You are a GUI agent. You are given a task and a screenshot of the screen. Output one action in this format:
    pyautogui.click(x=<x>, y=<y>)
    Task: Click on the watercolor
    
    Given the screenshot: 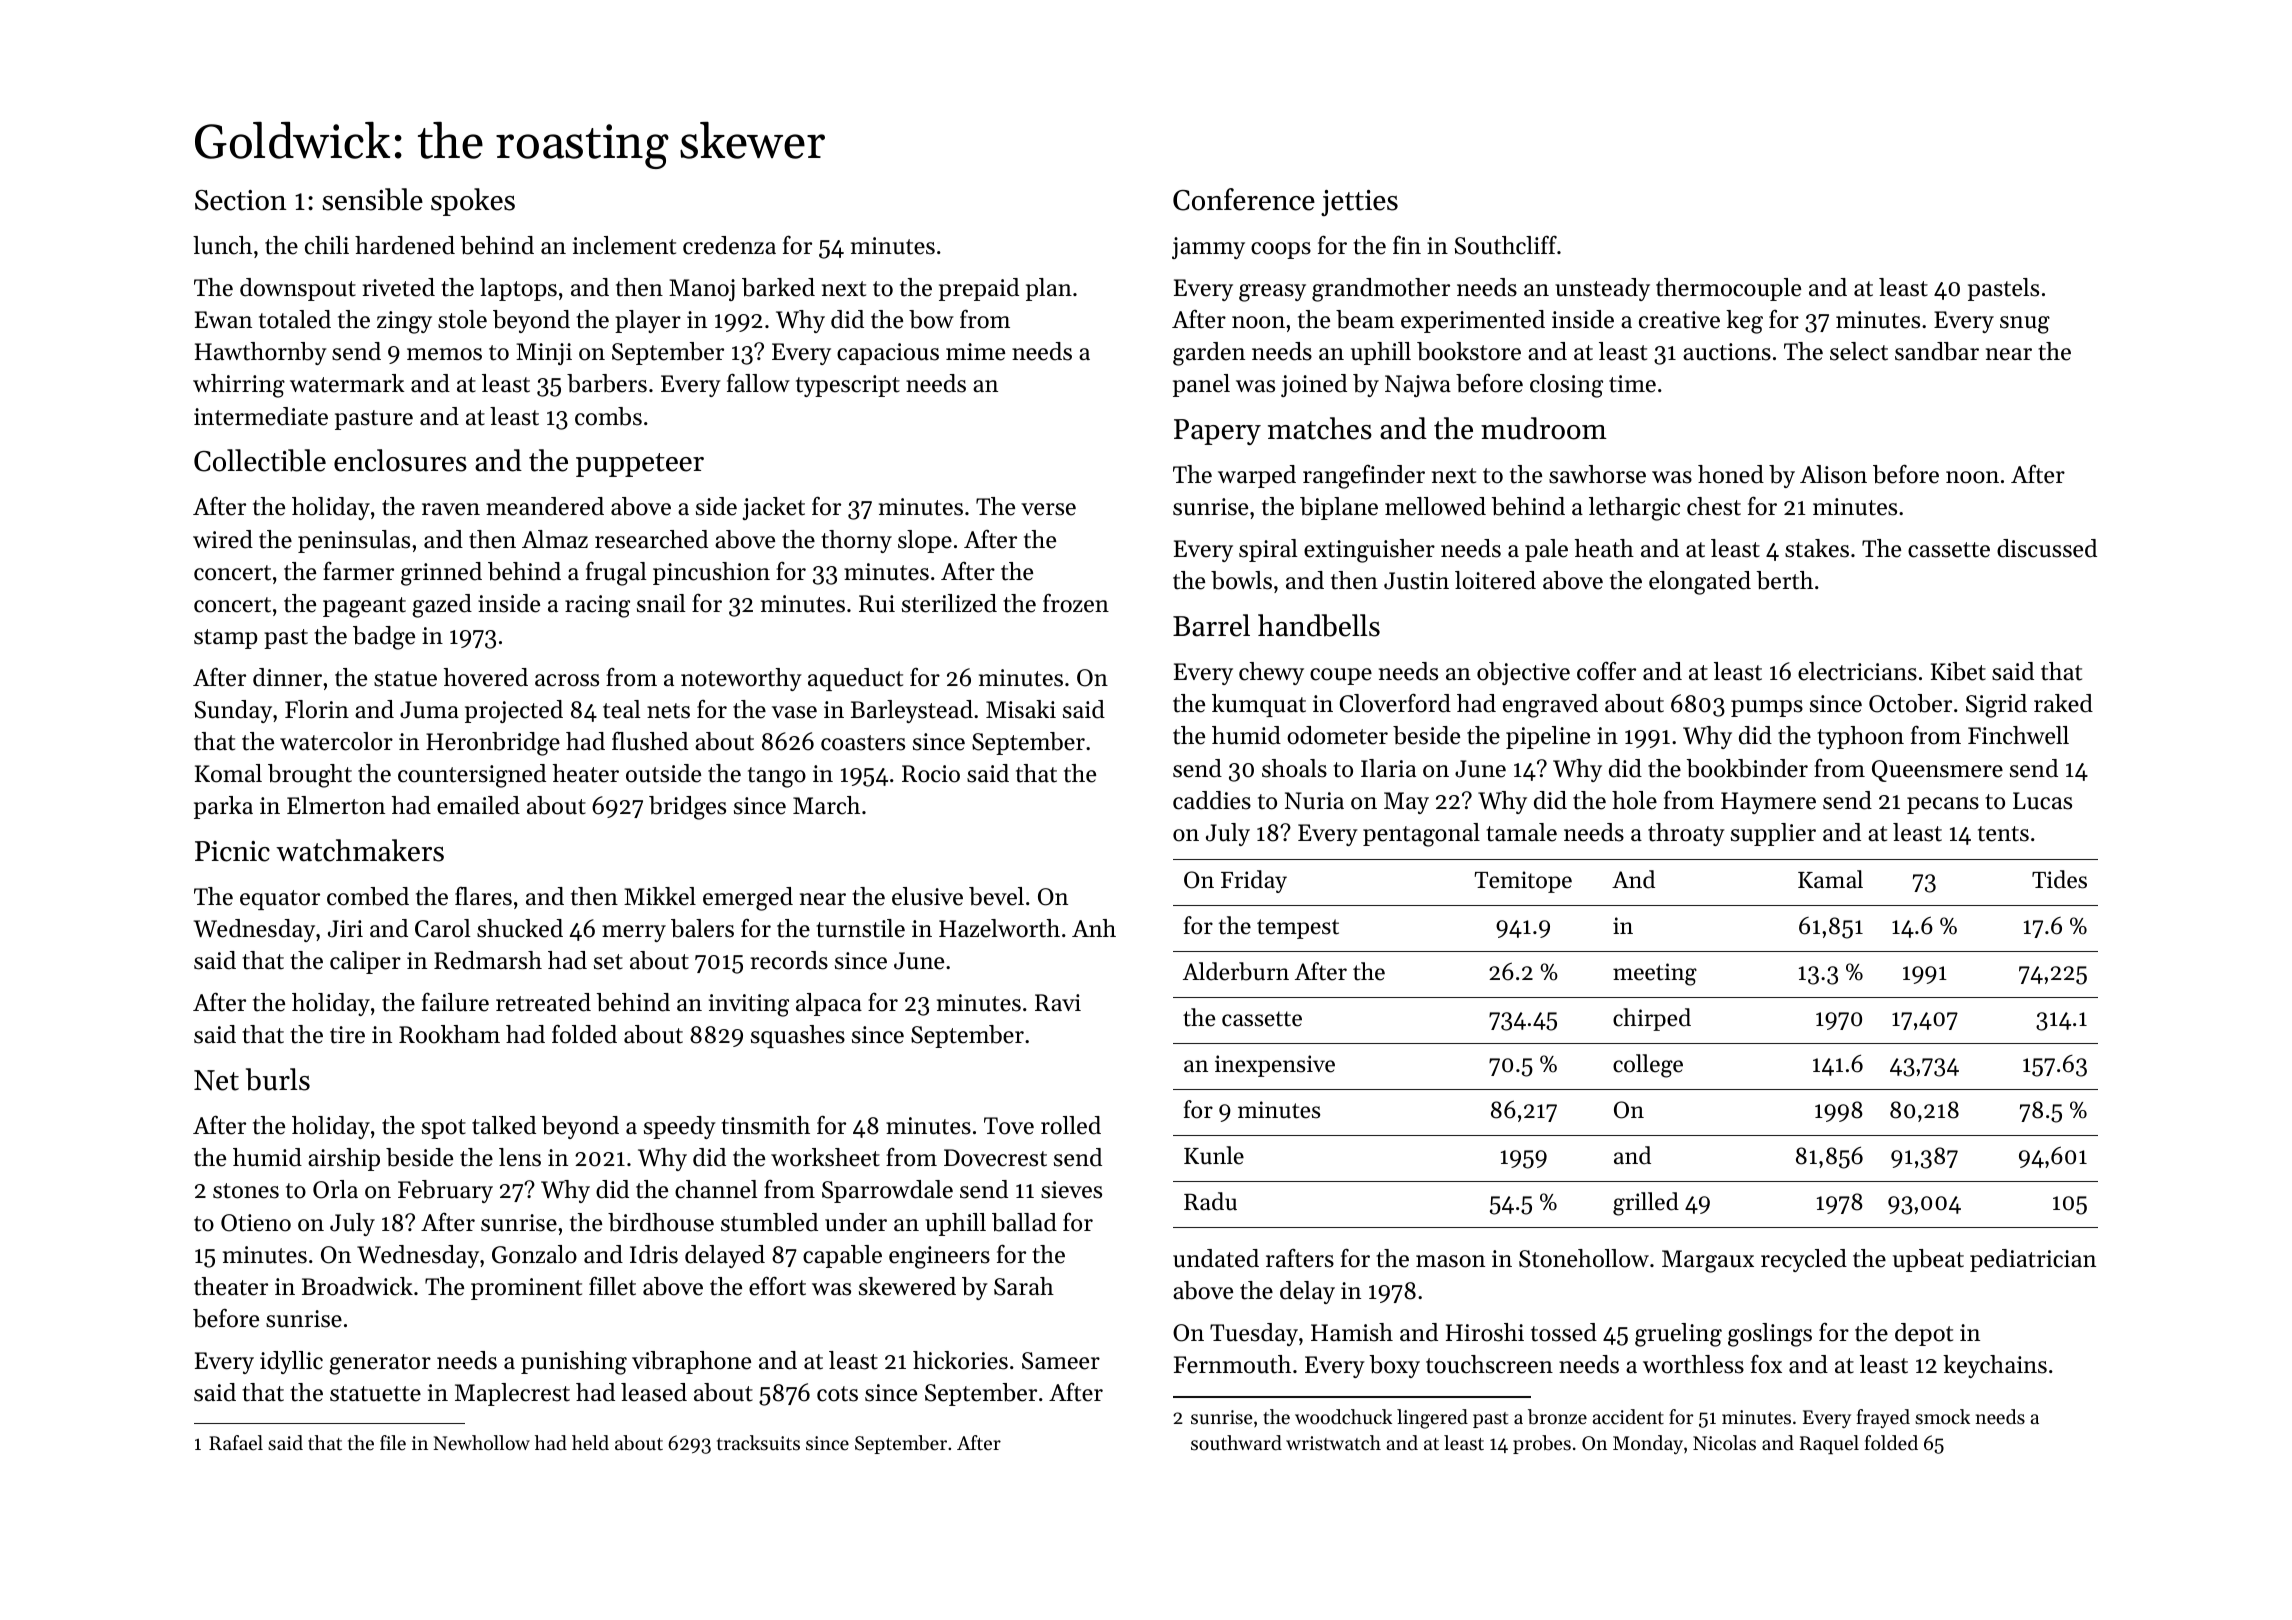 What is the action you would take?
    pyautogui.click(x=336, y=741)
